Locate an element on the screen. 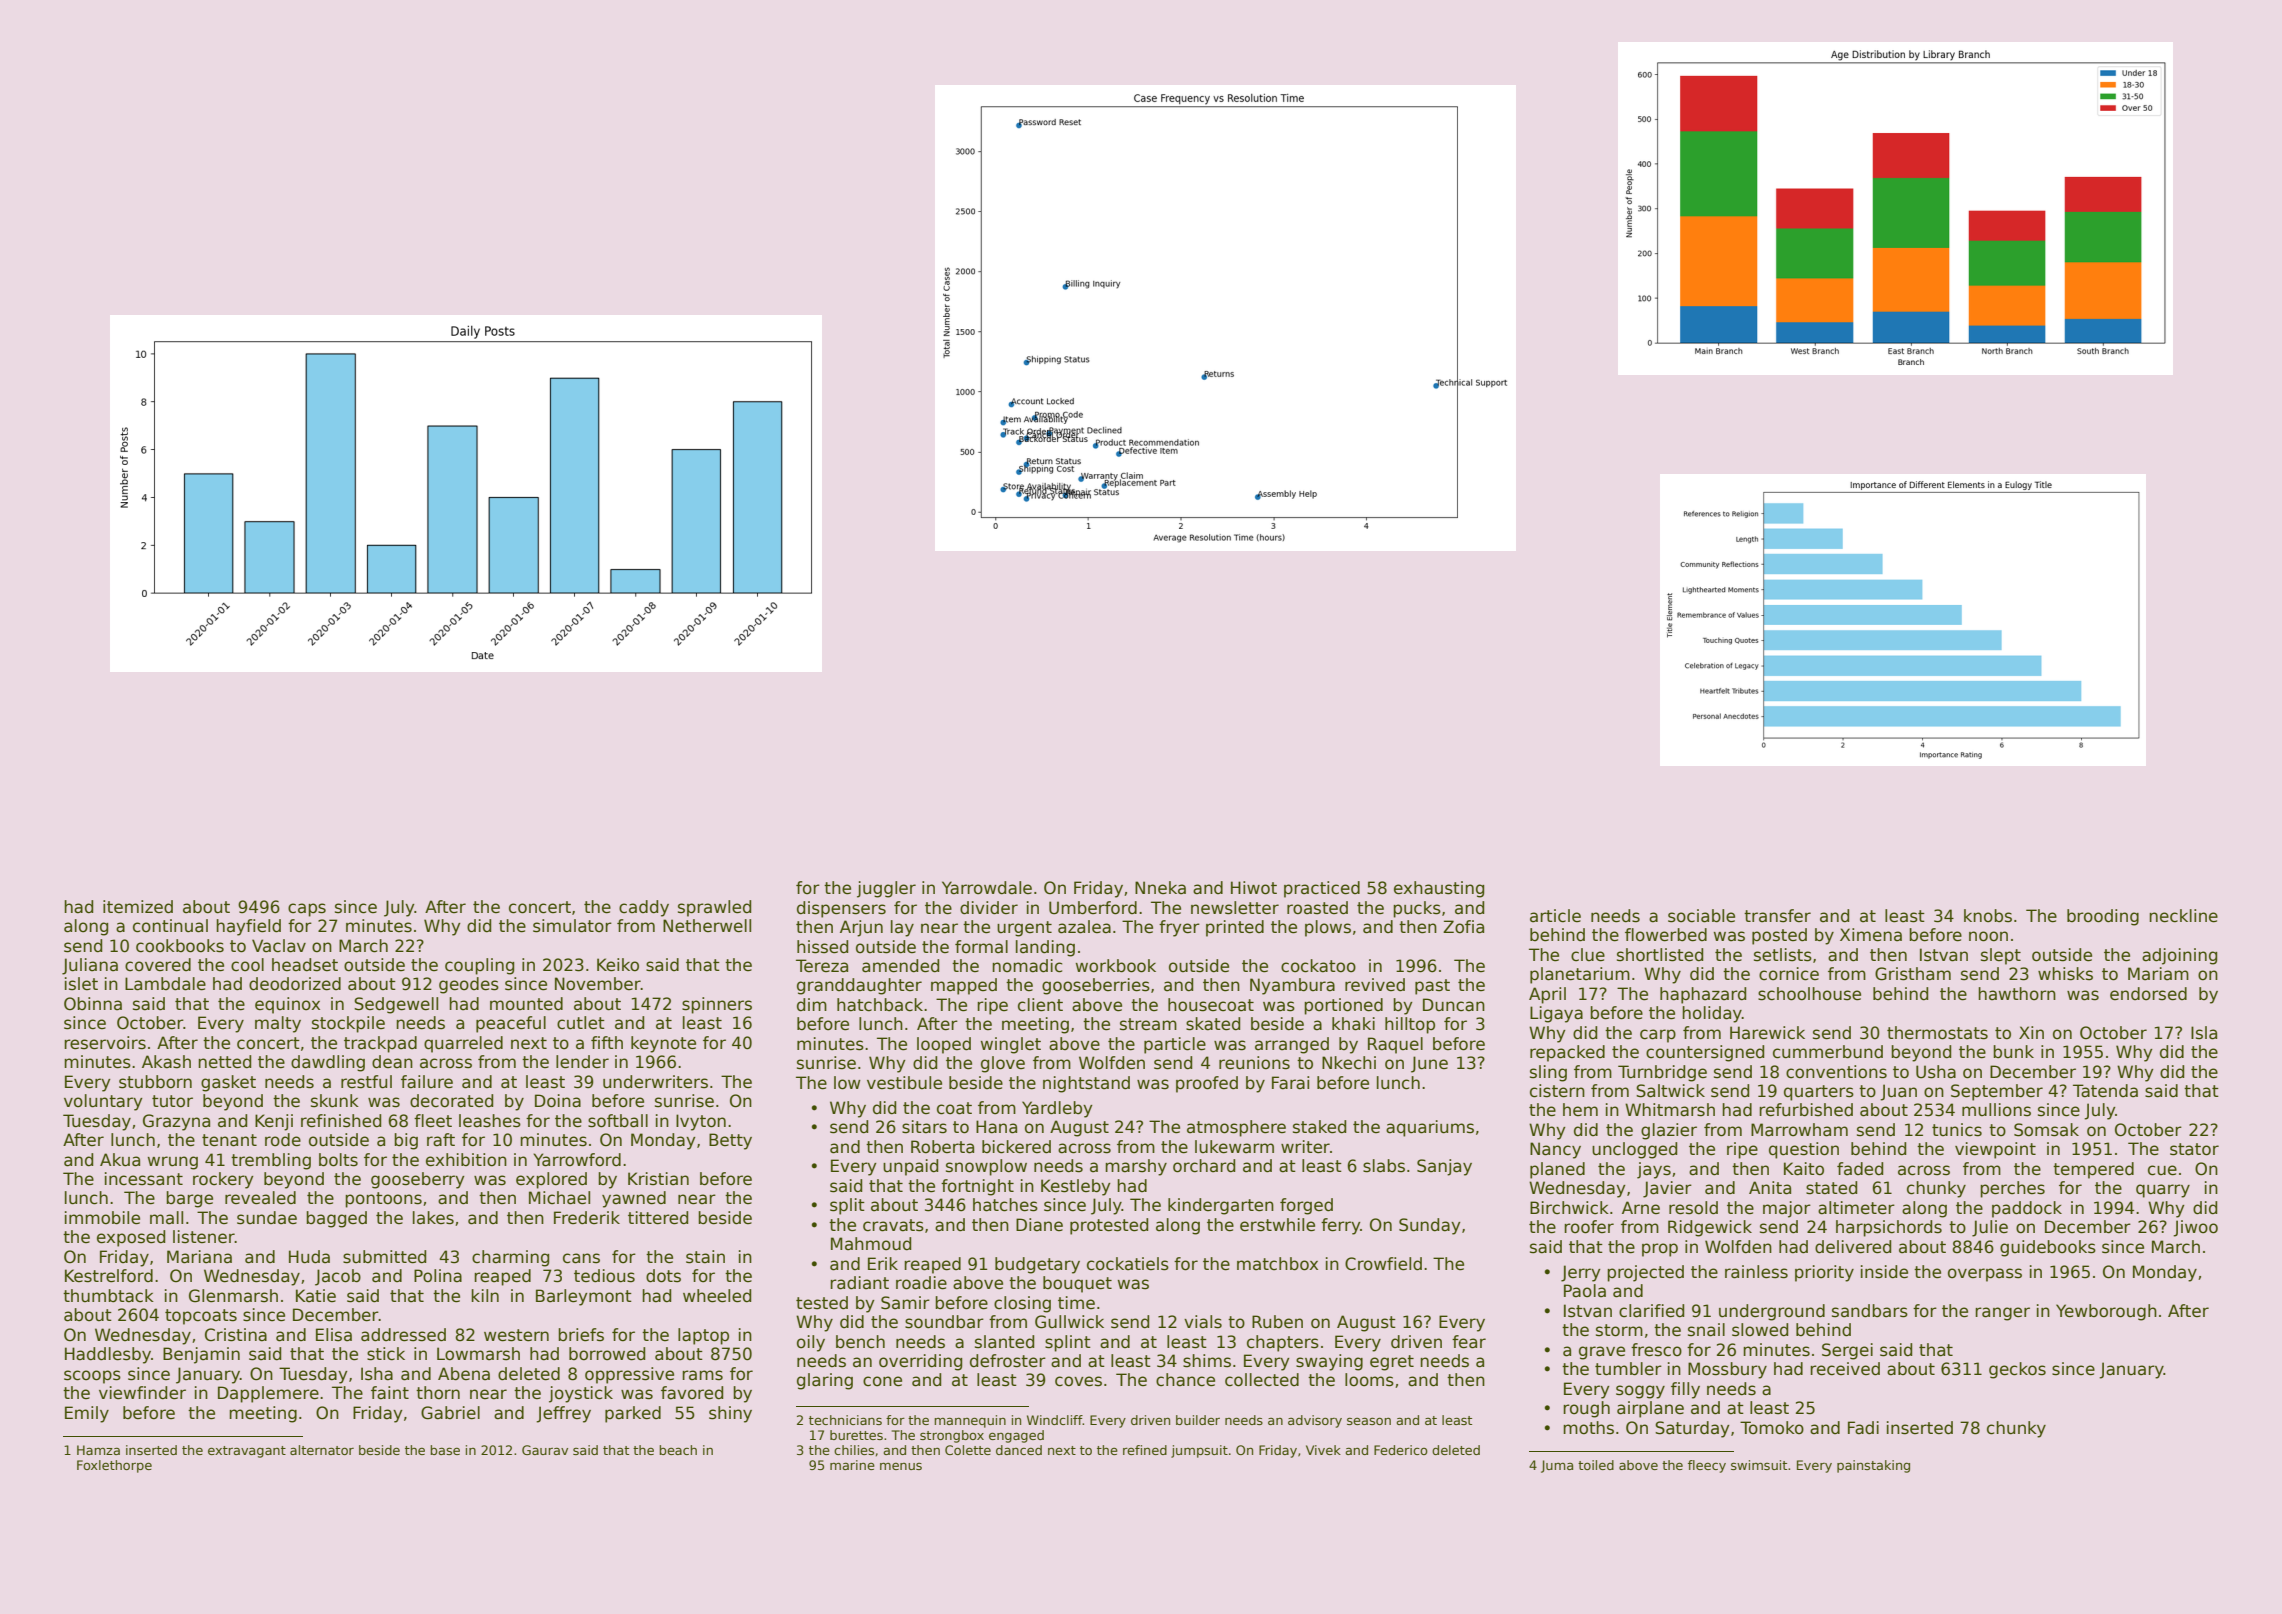  Doina is located at coordinates (558, 1101).
